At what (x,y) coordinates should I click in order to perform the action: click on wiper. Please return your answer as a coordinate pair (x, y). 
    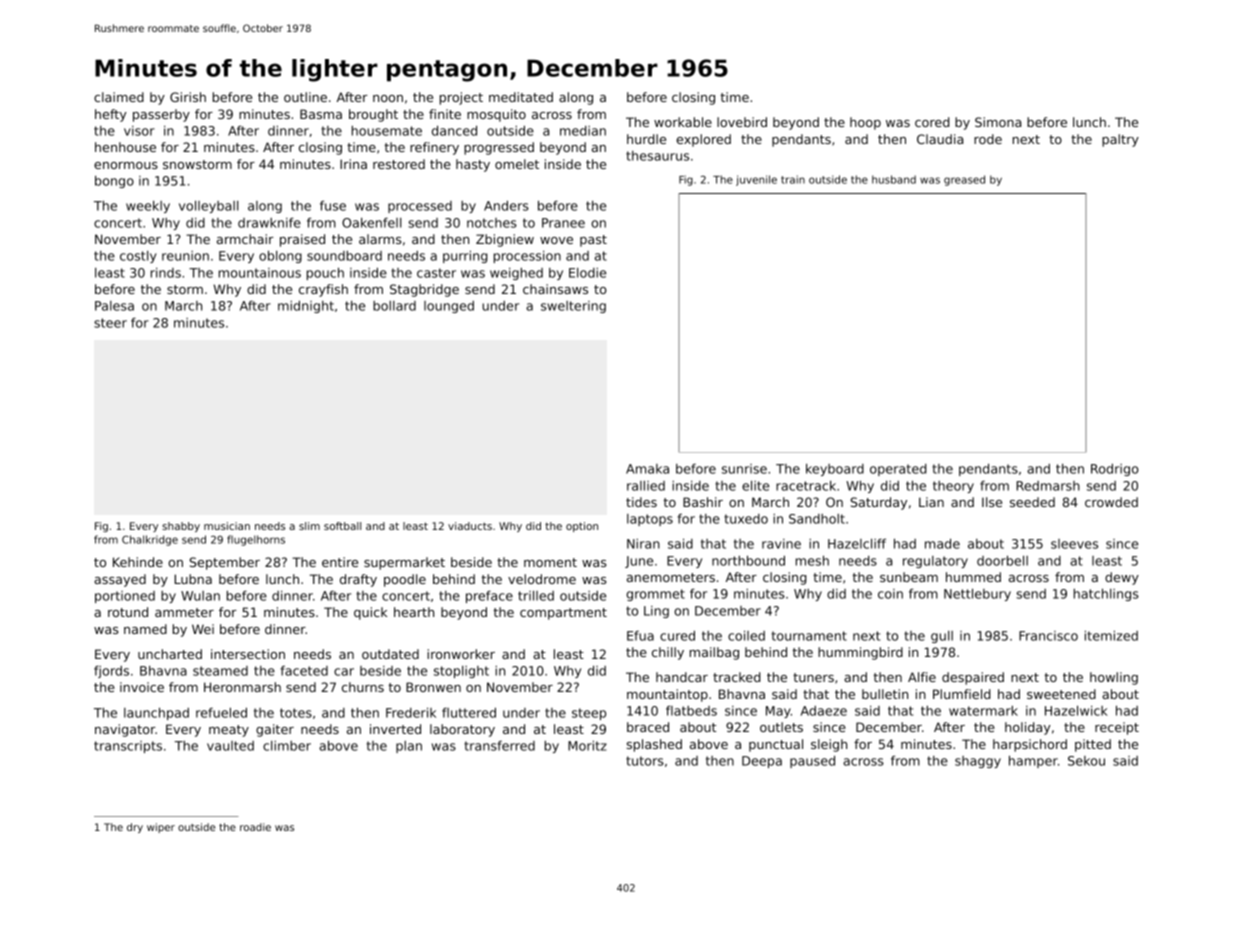
    Looking at the image, I should click on (161, 828).
